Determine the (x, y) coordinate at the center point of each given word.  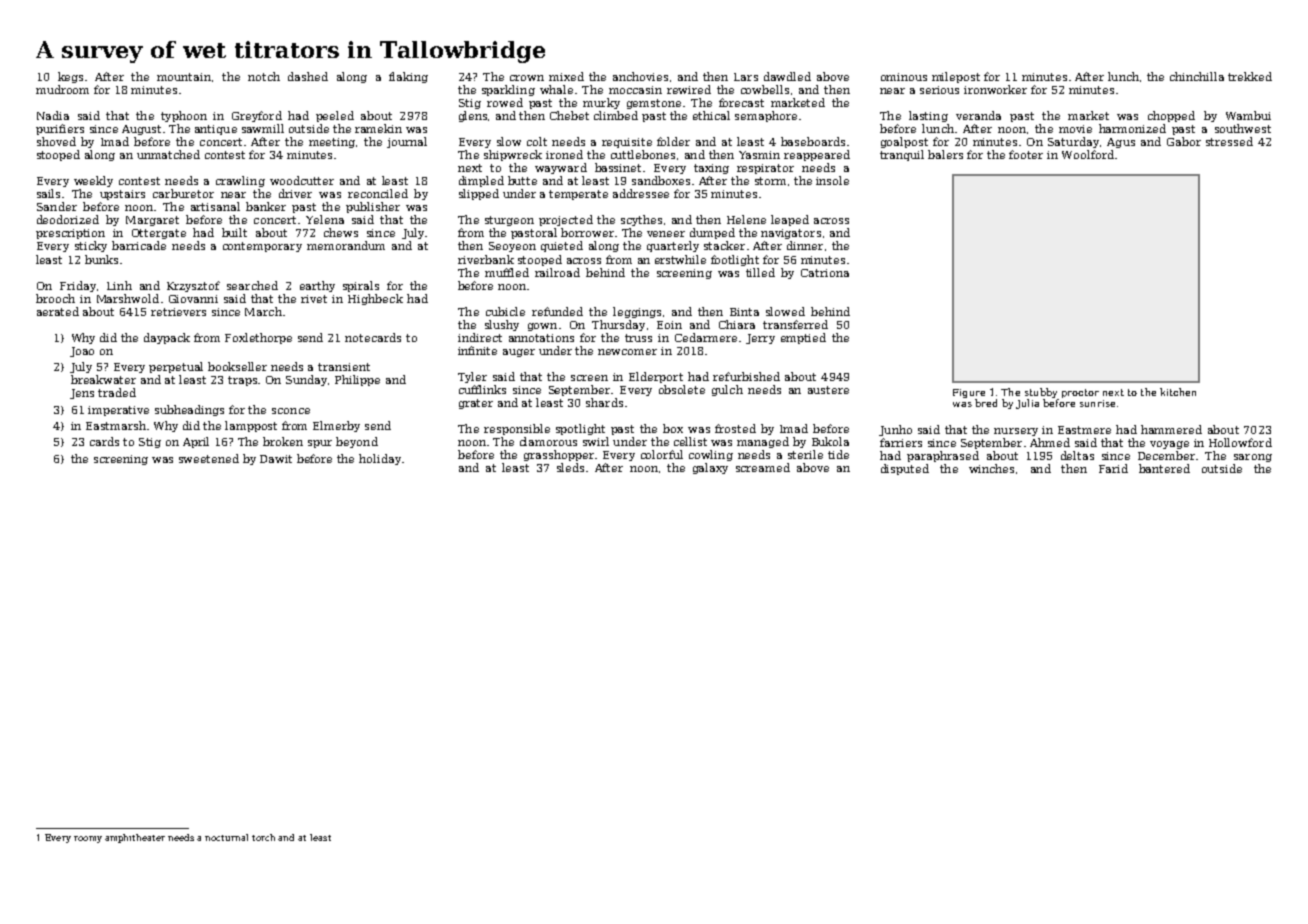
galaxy (710, 468)
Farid (1113, 468)
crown (527, 78)
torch (263, 837)
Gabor (1184, 141)
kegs (70, 77)
